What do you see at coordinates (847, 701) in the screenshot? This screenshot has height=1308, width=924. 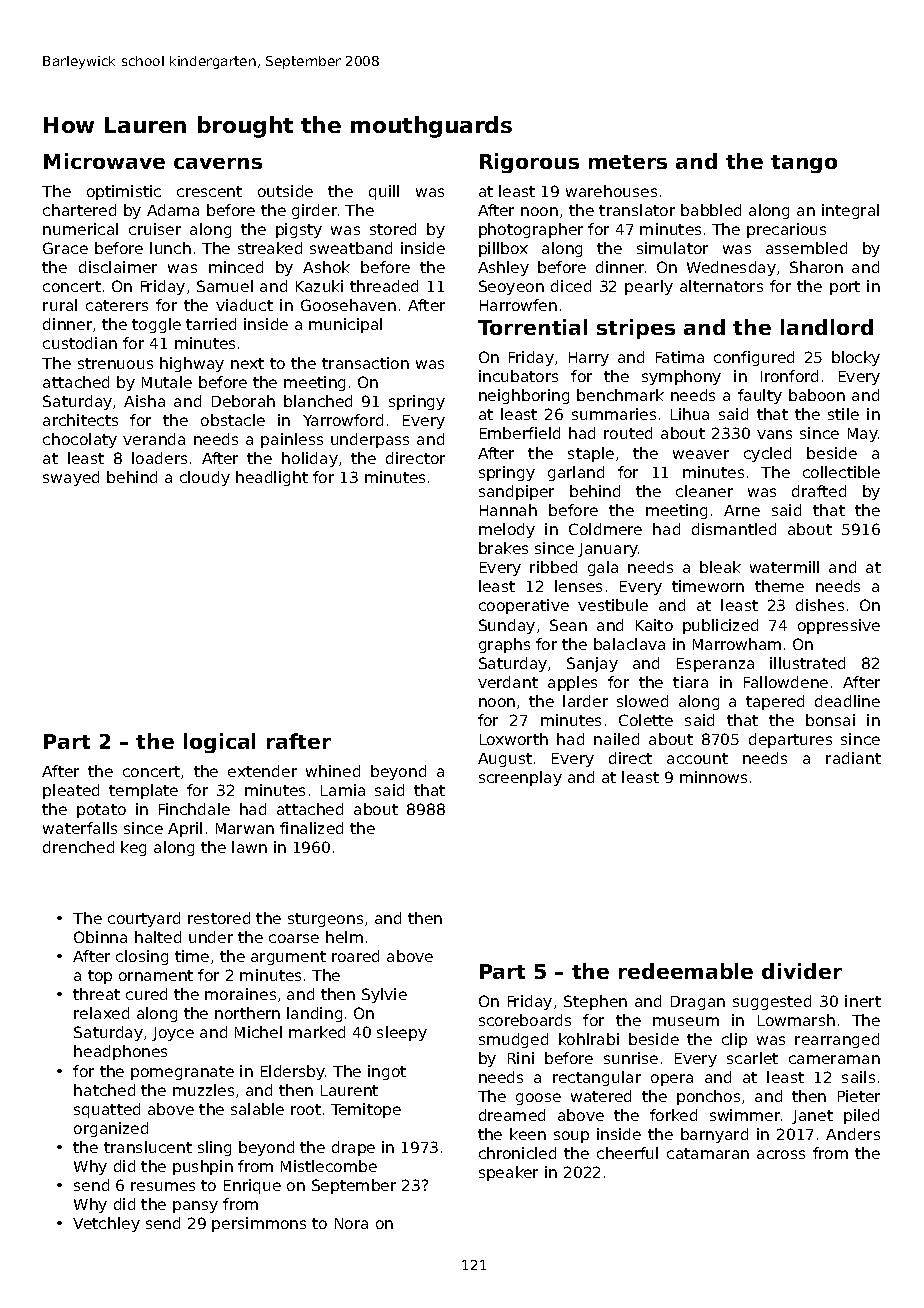 I see `deadline` at bounding box center [847, 701].
